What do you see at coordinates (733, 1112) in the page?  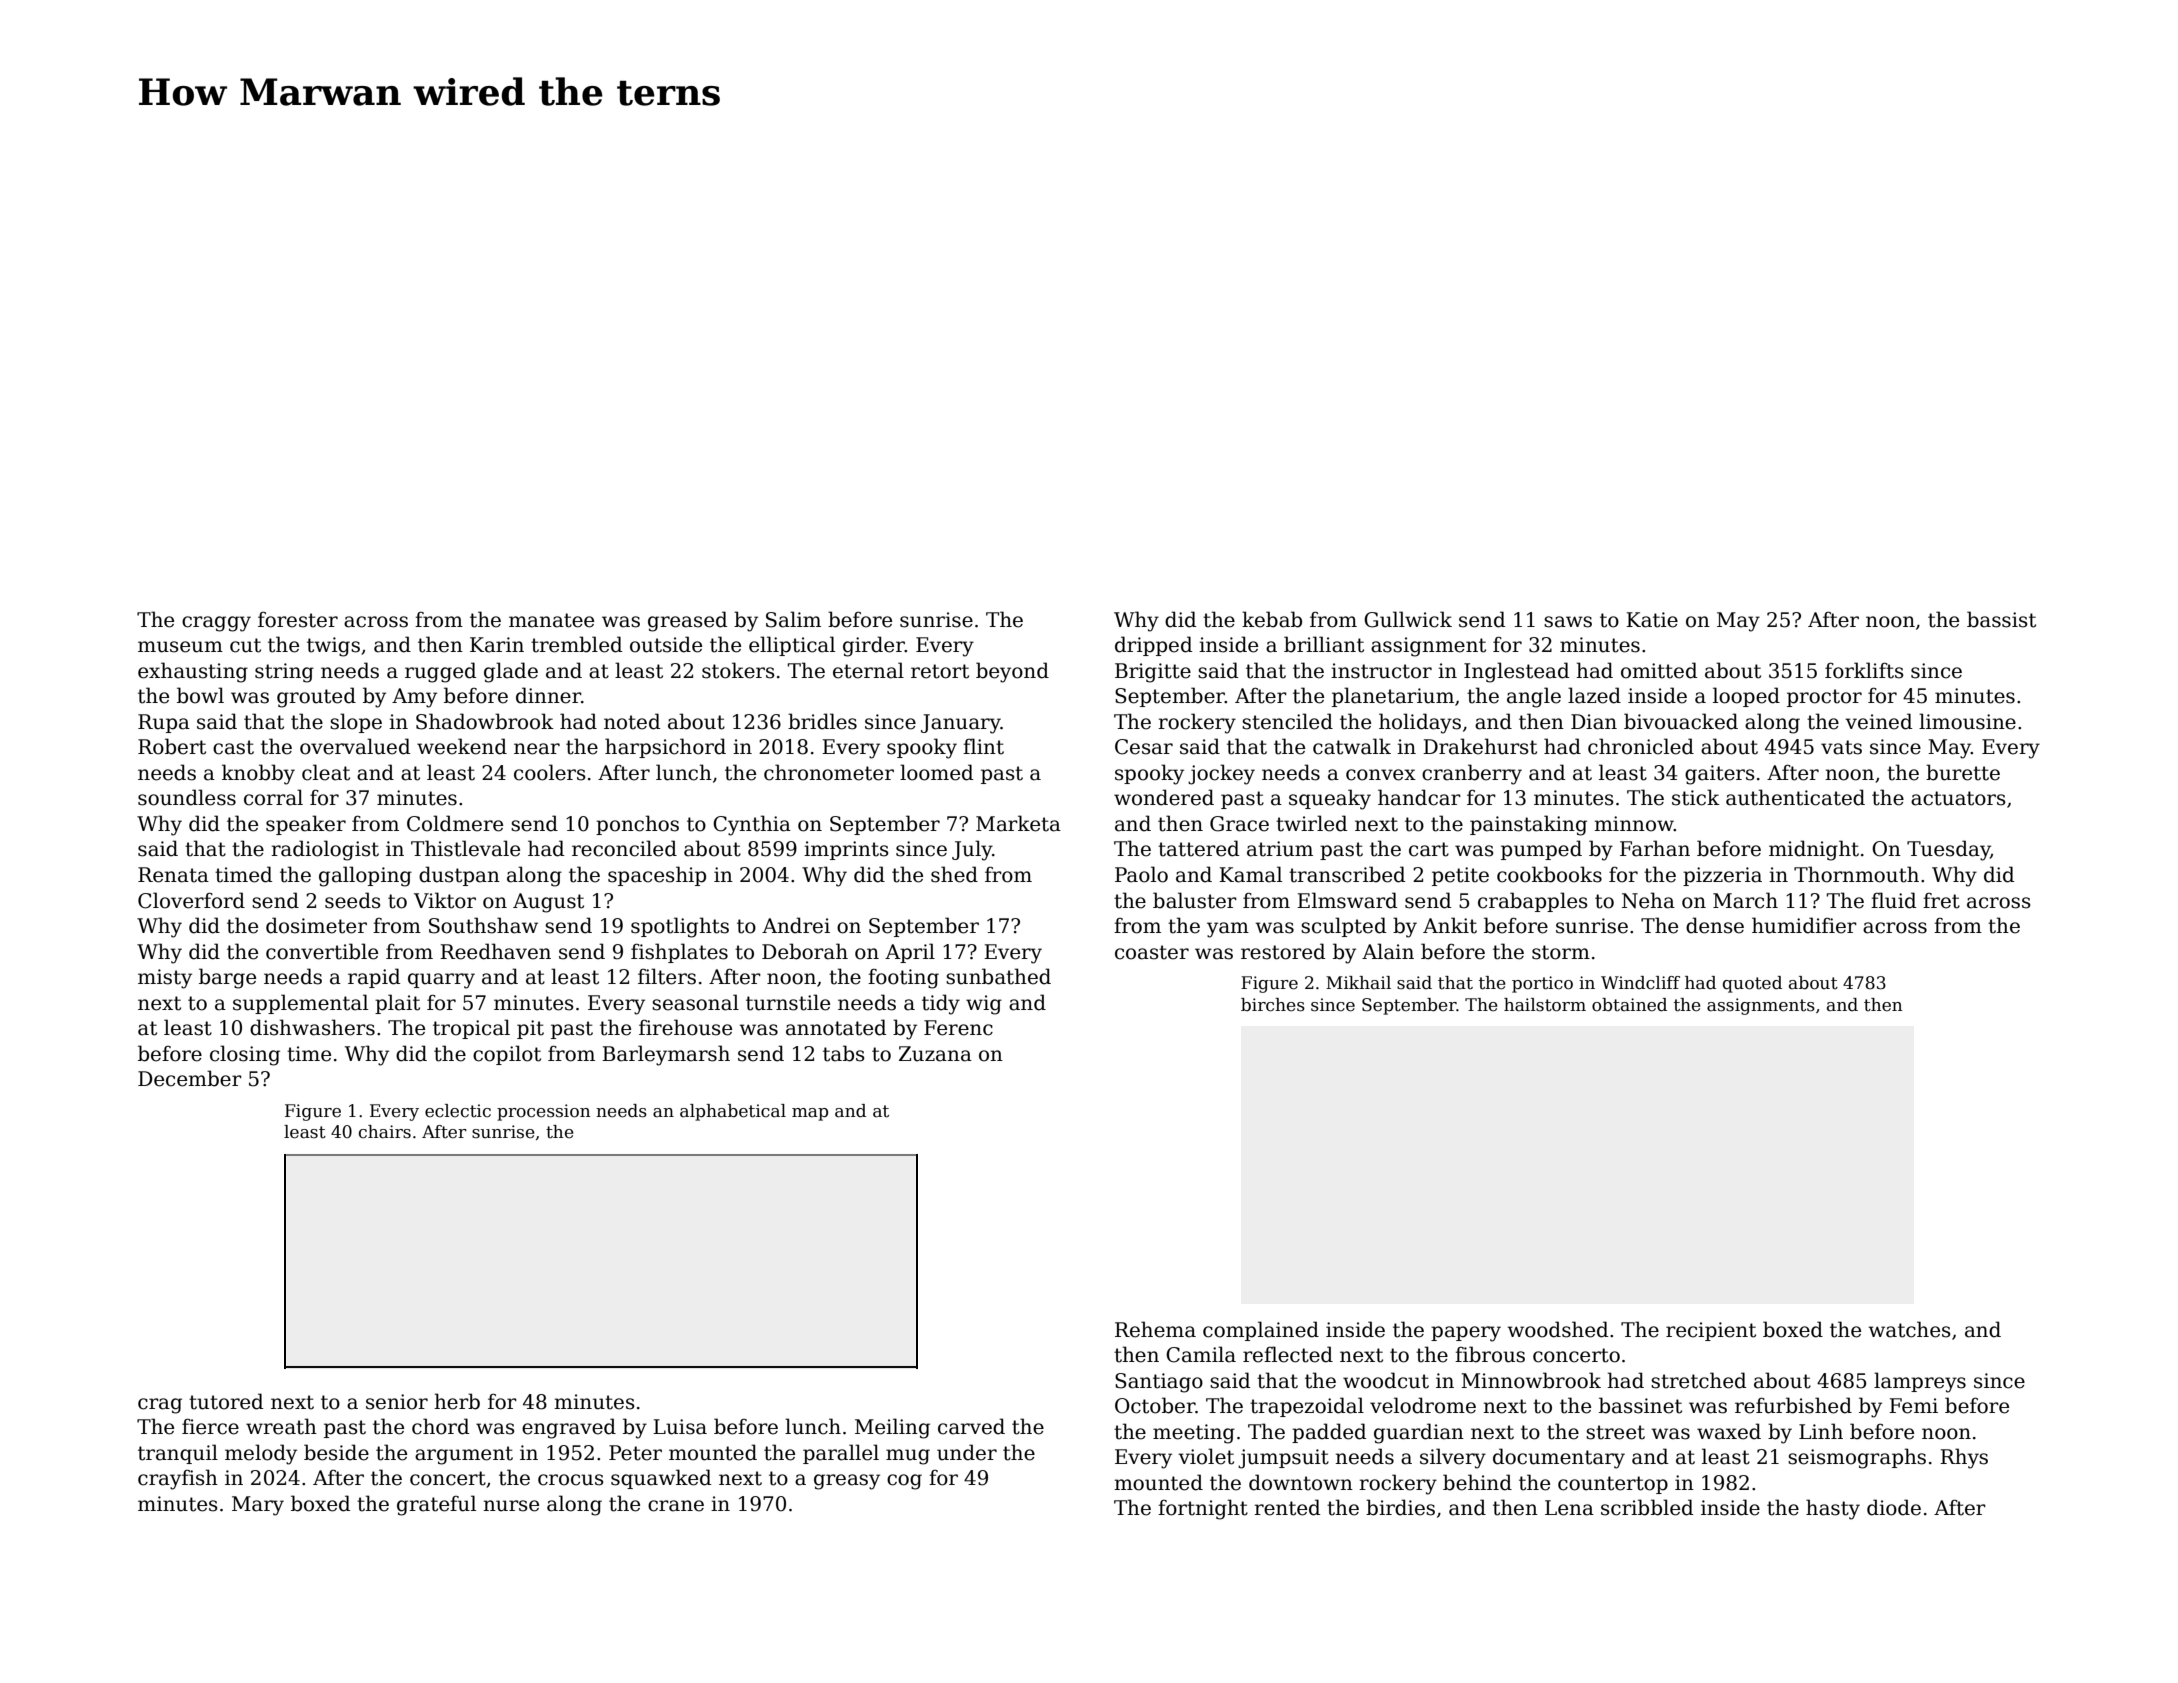 I see `alphabetical` at bounding box center [733, 1112].
